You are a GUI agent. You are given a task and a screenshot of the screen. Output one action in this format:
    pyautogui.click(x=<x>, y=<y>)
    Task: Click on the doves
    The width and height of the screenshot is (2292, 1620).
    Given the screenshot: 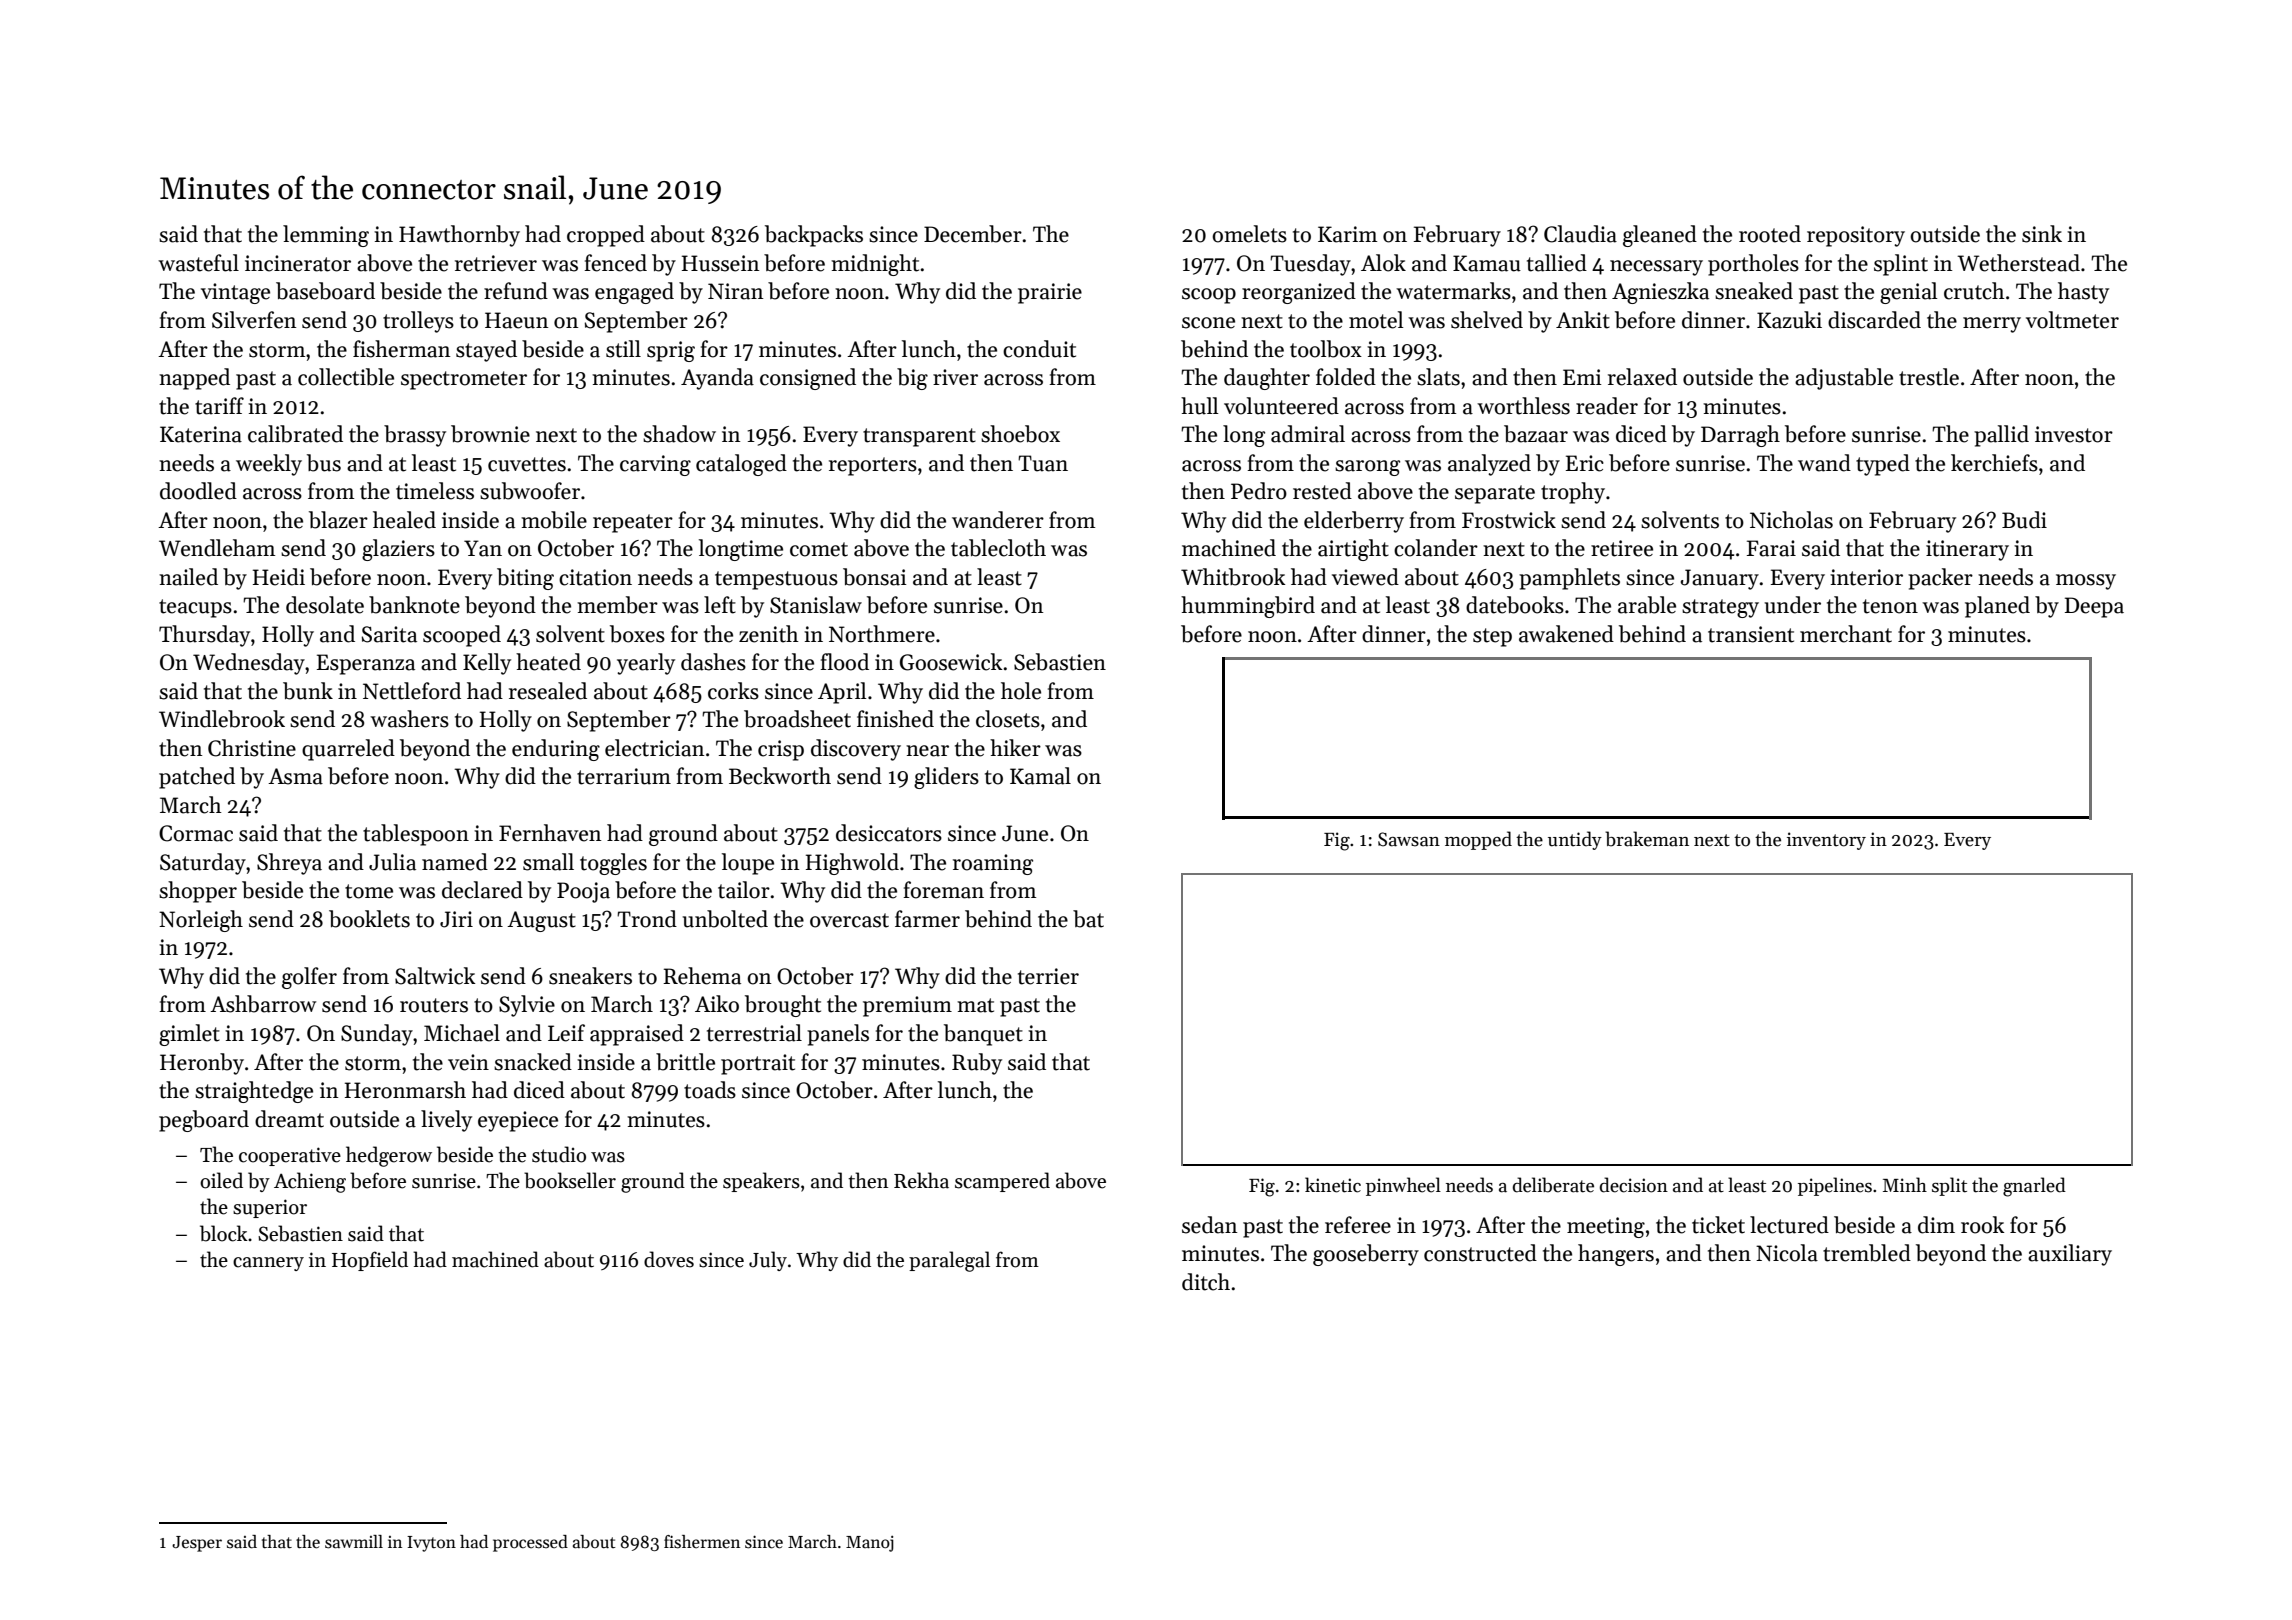 What is the action you would take?
    pyautogui.click(x=669, y=1259)
